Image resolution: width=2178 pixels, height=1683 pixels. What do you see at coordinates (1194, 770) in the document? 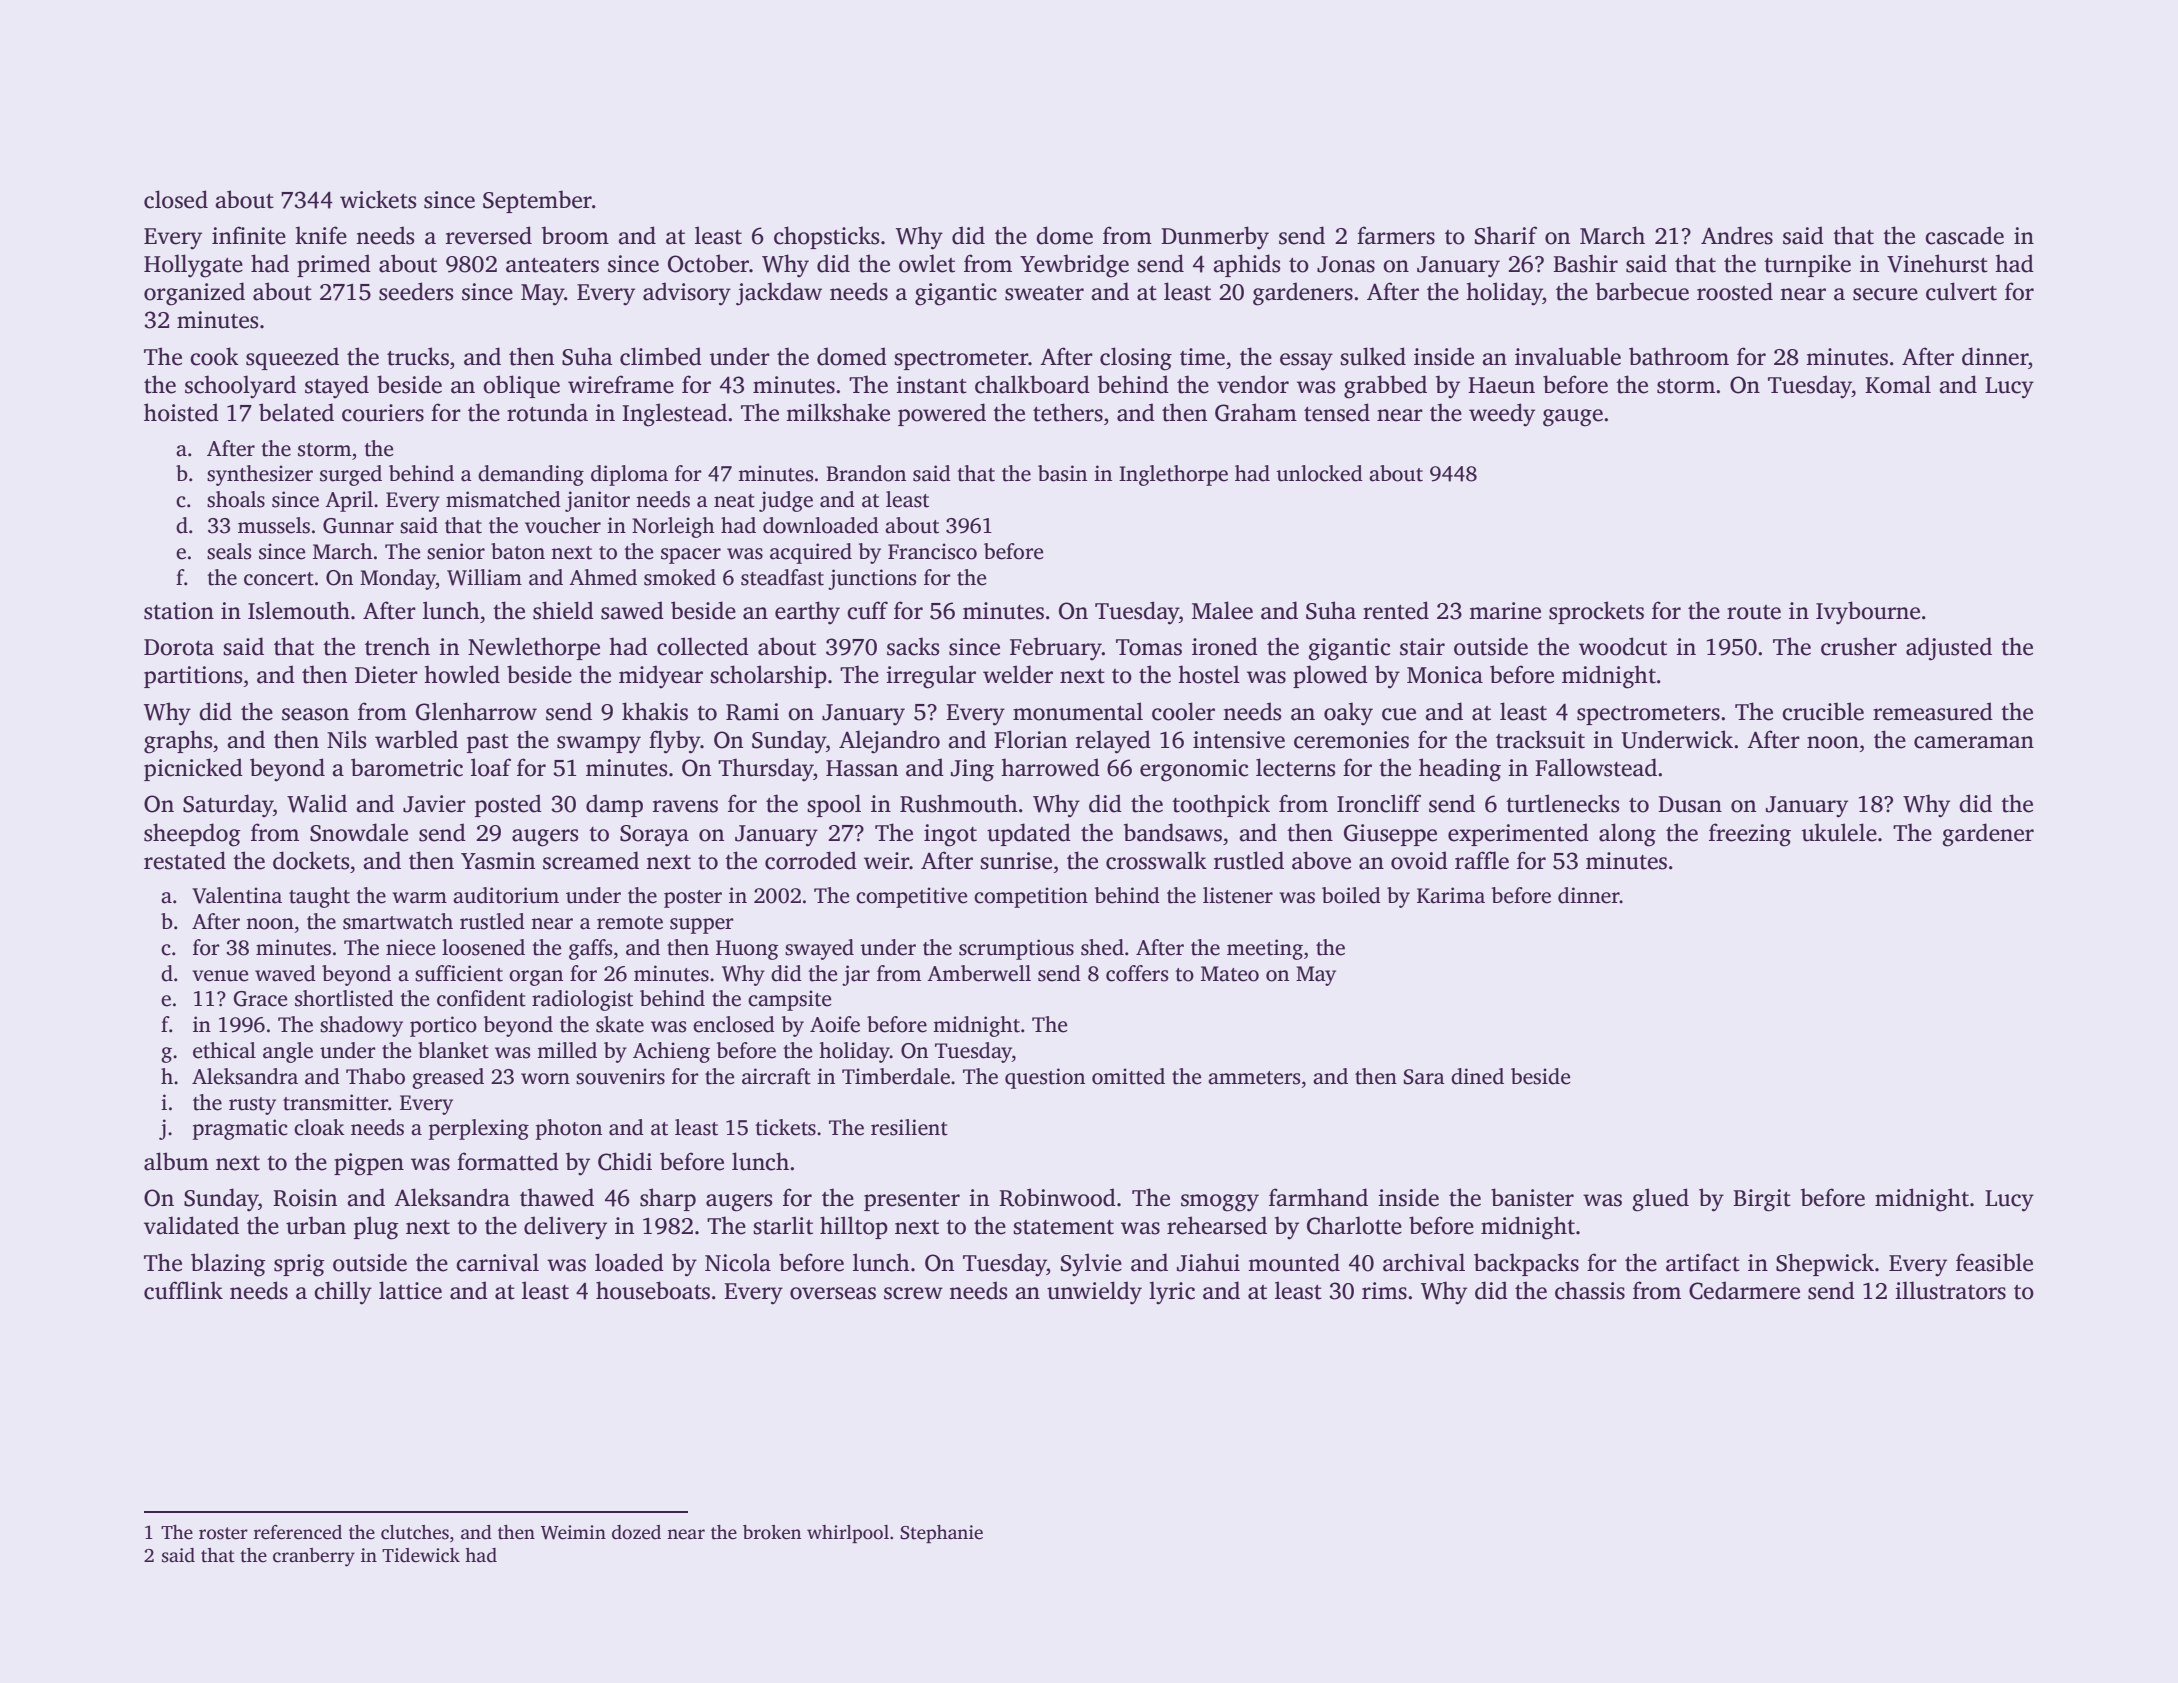
I see `ergonomic` at bounding box center [1194, 770].
